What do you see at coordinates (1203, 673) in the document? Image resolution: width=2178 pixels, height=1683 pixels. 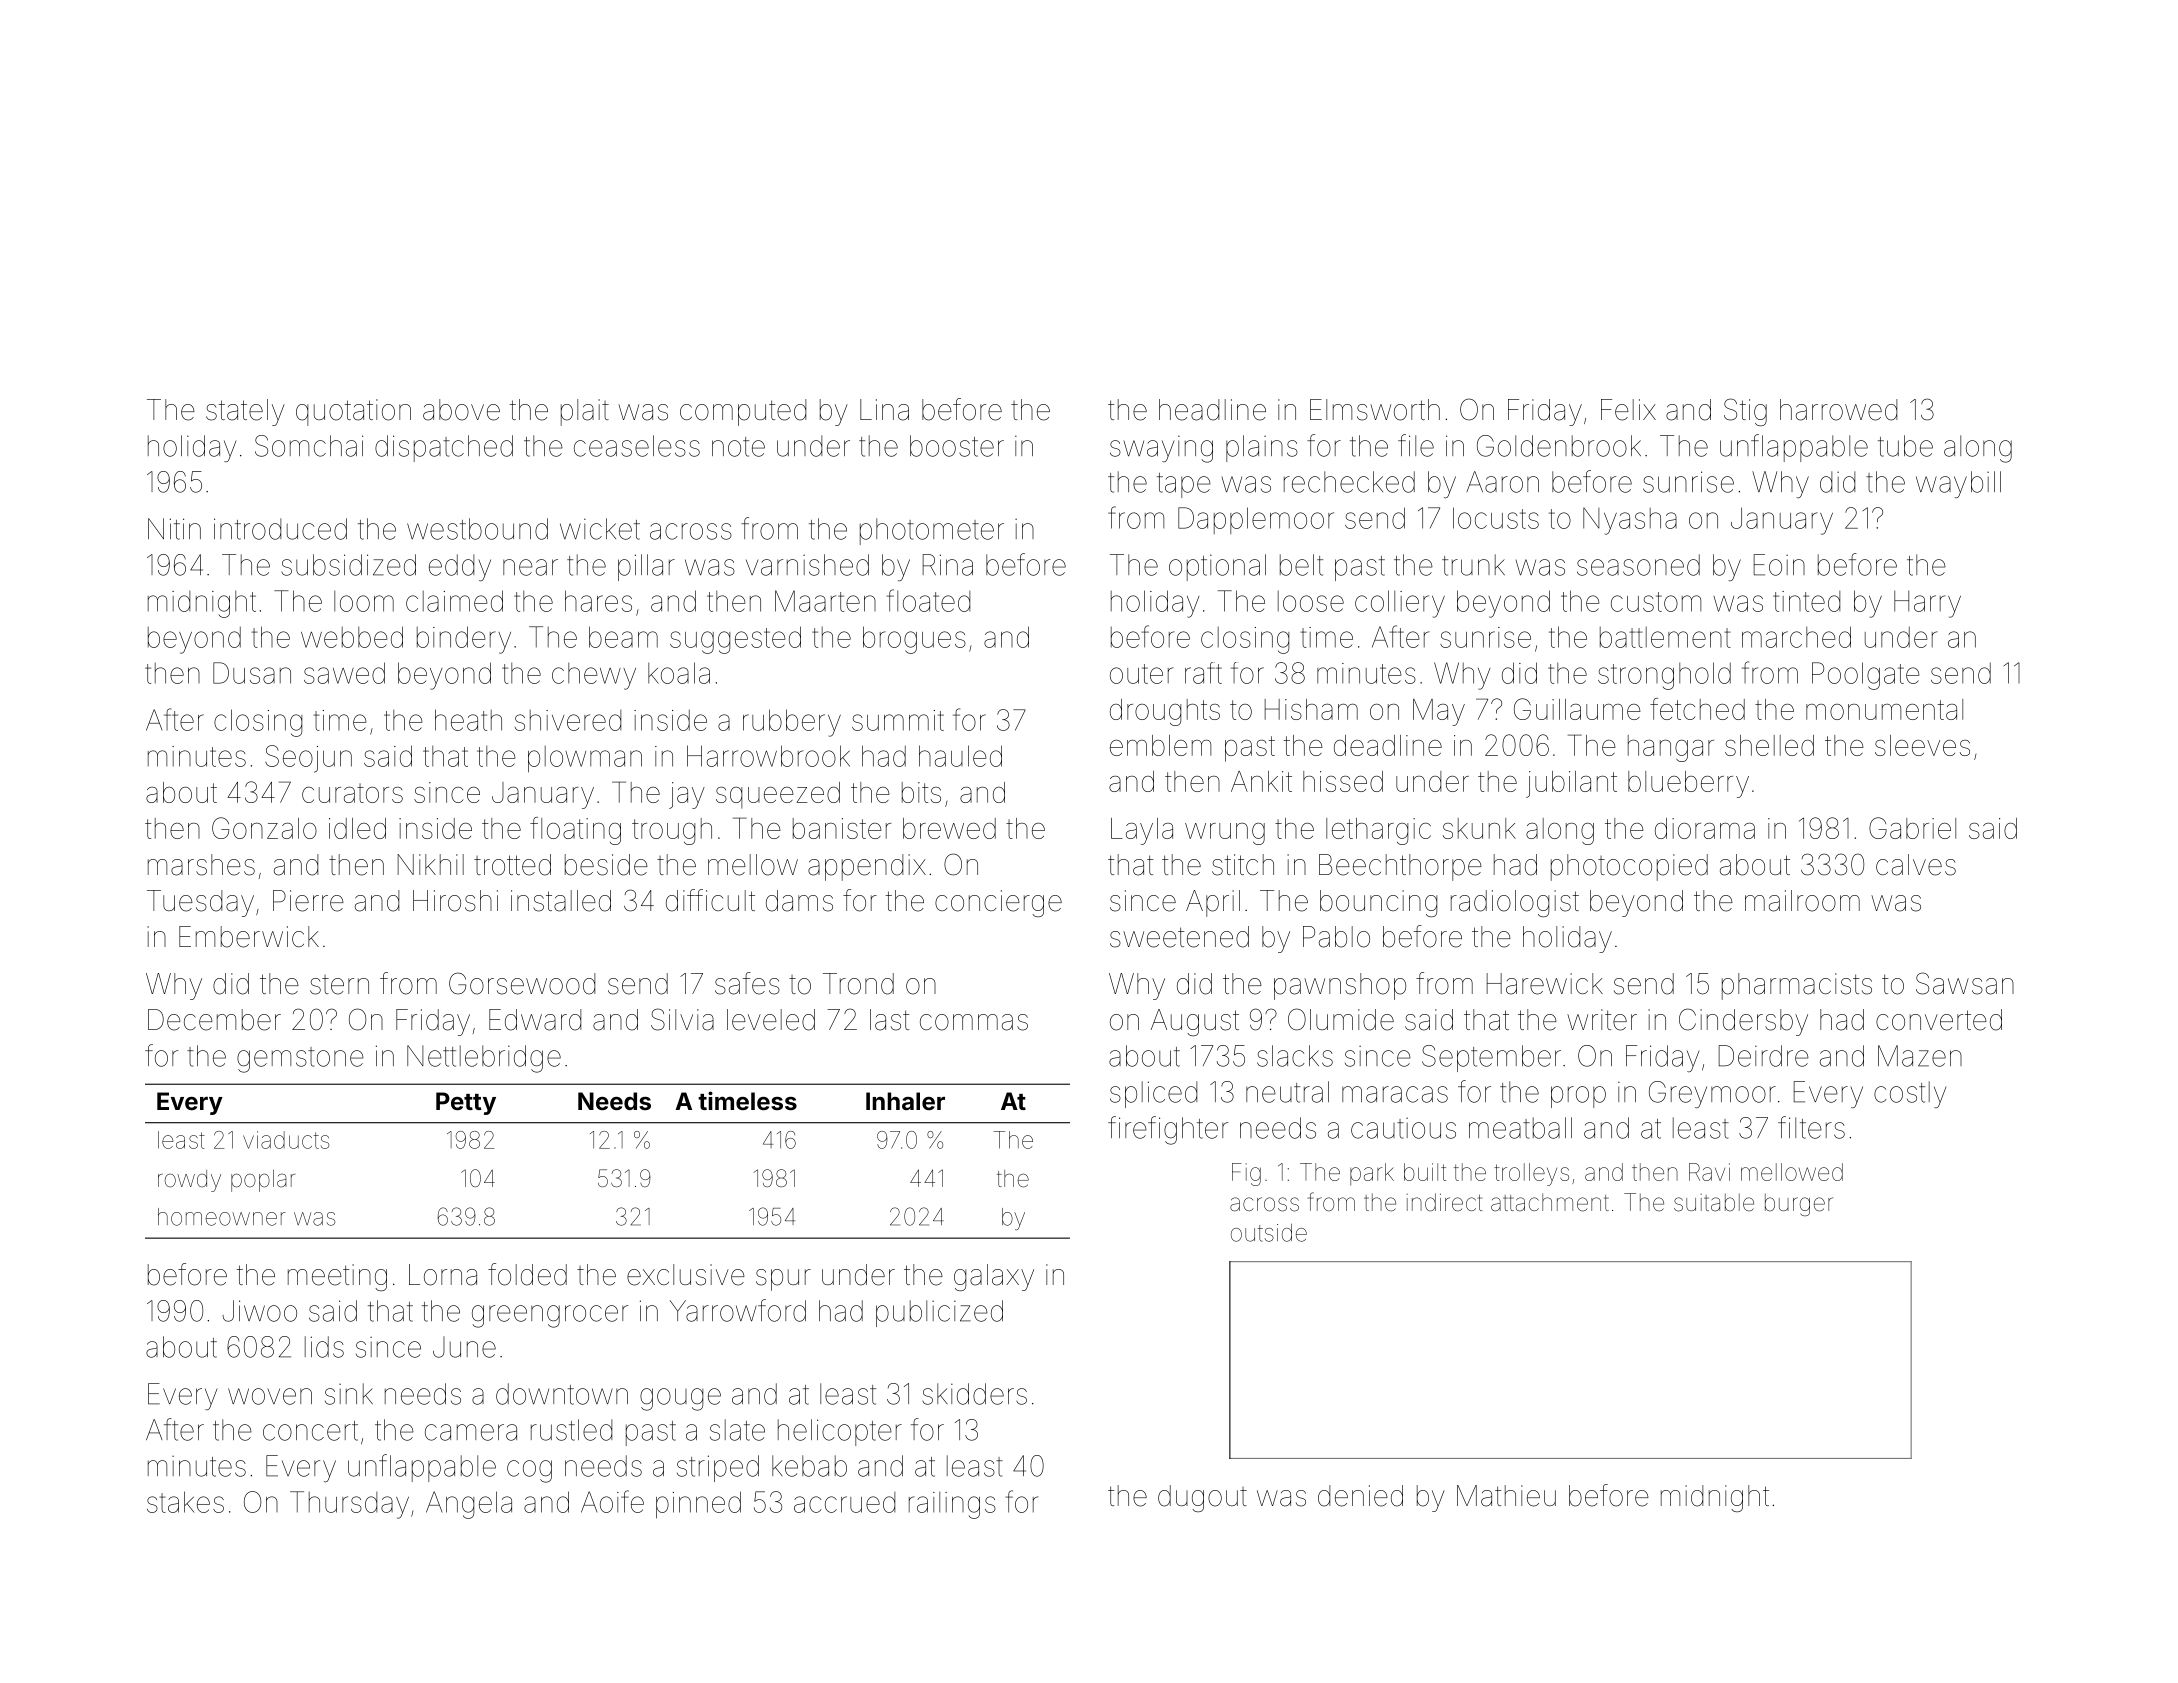 I see `raft` at bounding box center [1203, 673].
